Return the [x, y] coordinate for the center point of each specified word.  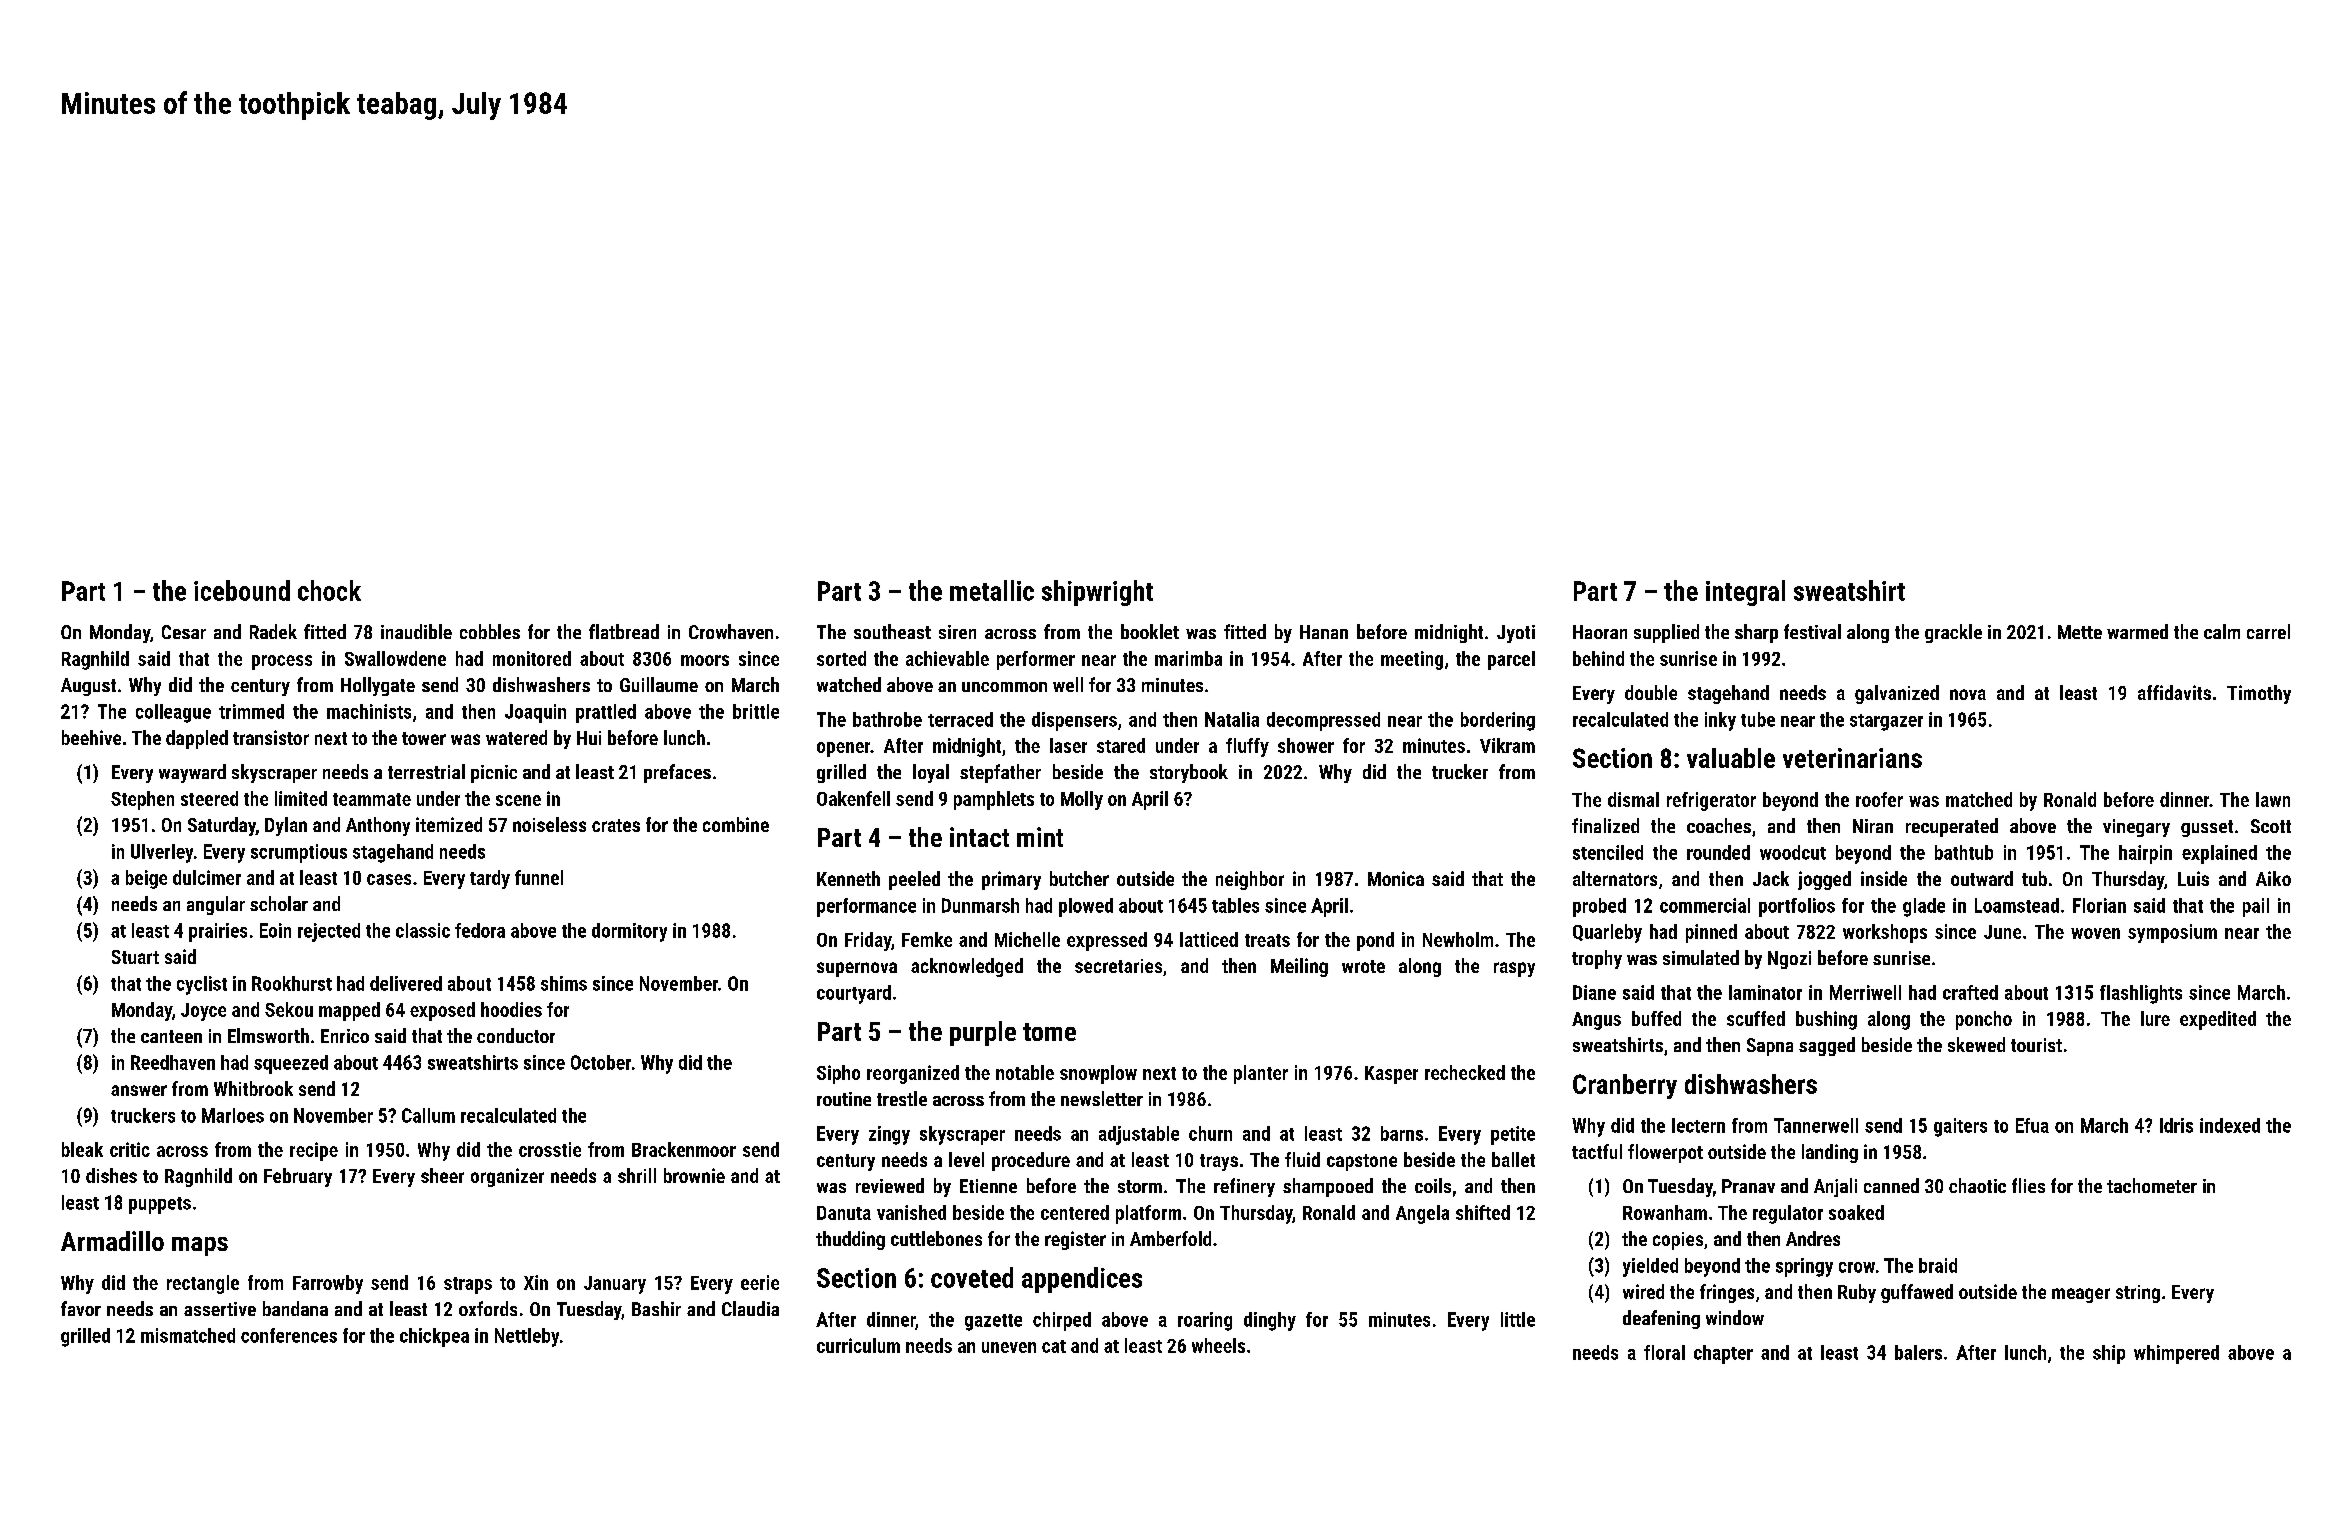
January [615, 1285]
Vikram [1507, 745]
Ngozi [1789, 960]
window [1735, 1317]
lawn [2273, 799]
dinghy [1270, 1321]
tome [1049, 1032]
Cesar [184, 632]
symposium [2172, 933]
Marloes [233, 1115]
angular [216, 905]
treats [1267, 940]
